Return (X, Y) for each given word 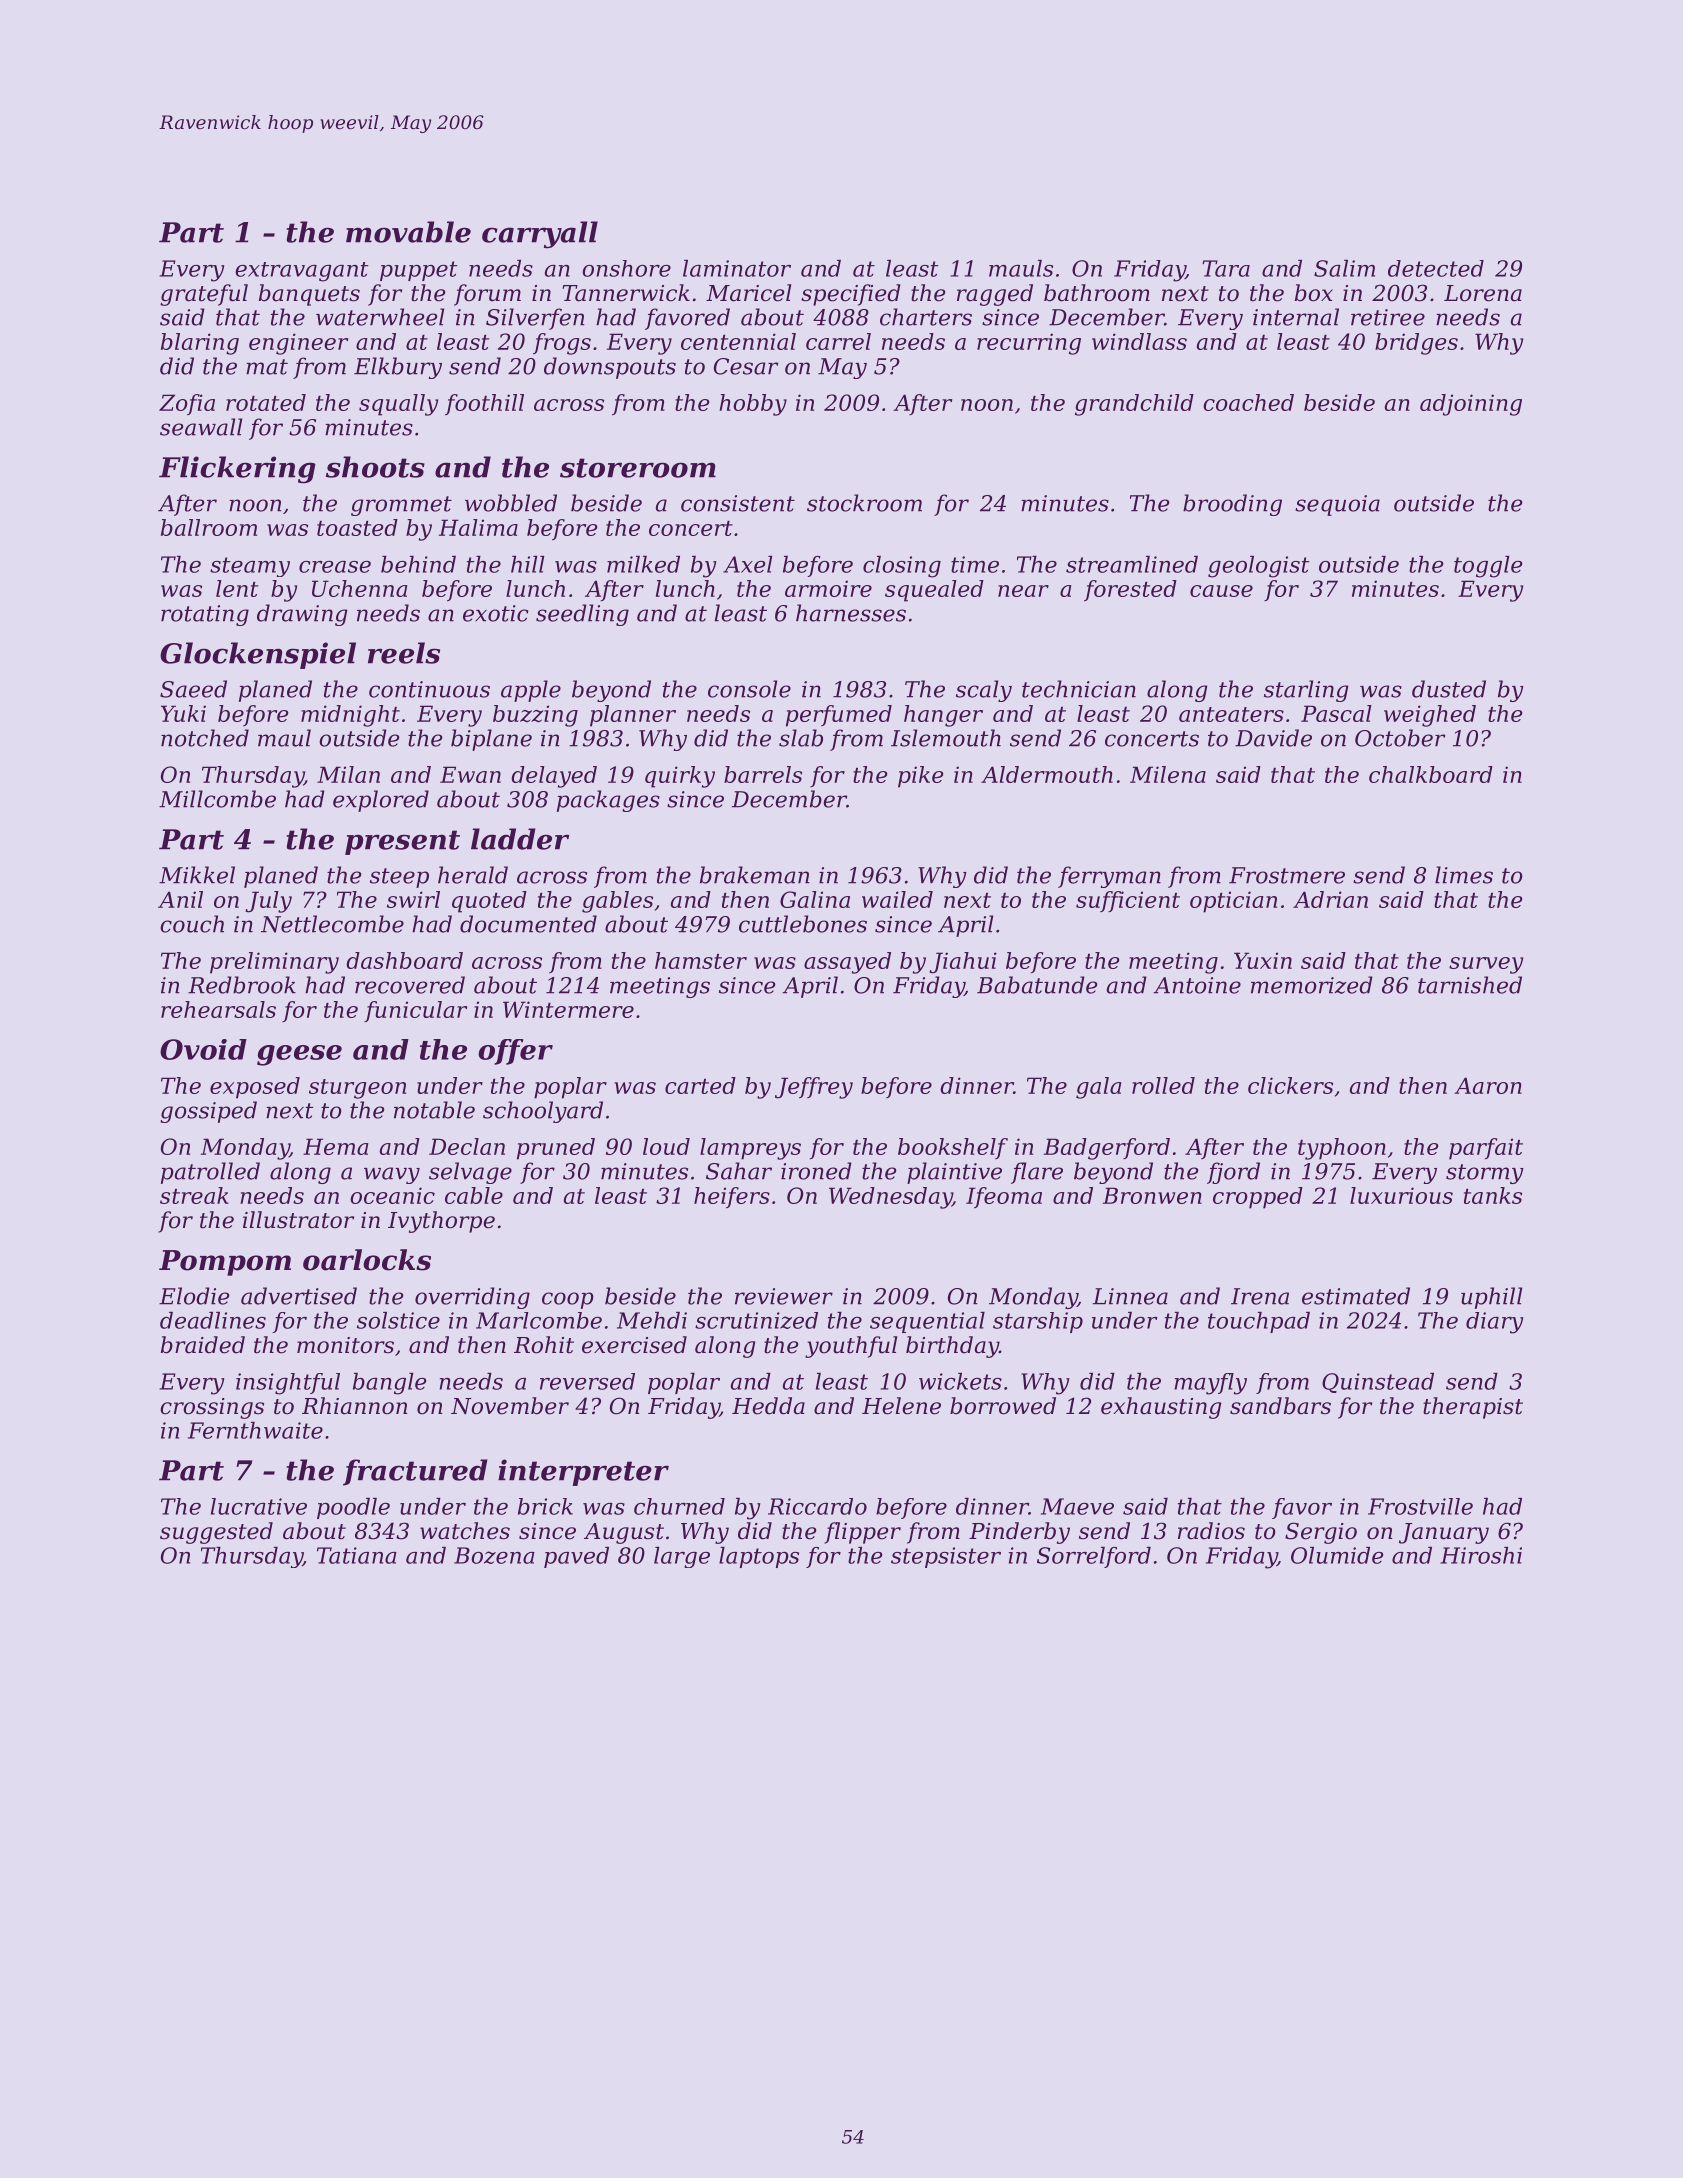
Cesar (746, 366)
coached (1248, 402)
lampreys (750, 1149)
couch (192, 924)
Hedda (768, 1406)
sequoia (1337, 505)
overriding (472, 1298)
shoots (375, 467)
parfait (1486, 1149)
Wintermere (568, 1009)
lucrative (259, 1506)
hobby (753, 405)
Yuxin (1263, 960)
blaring (200, 344)
